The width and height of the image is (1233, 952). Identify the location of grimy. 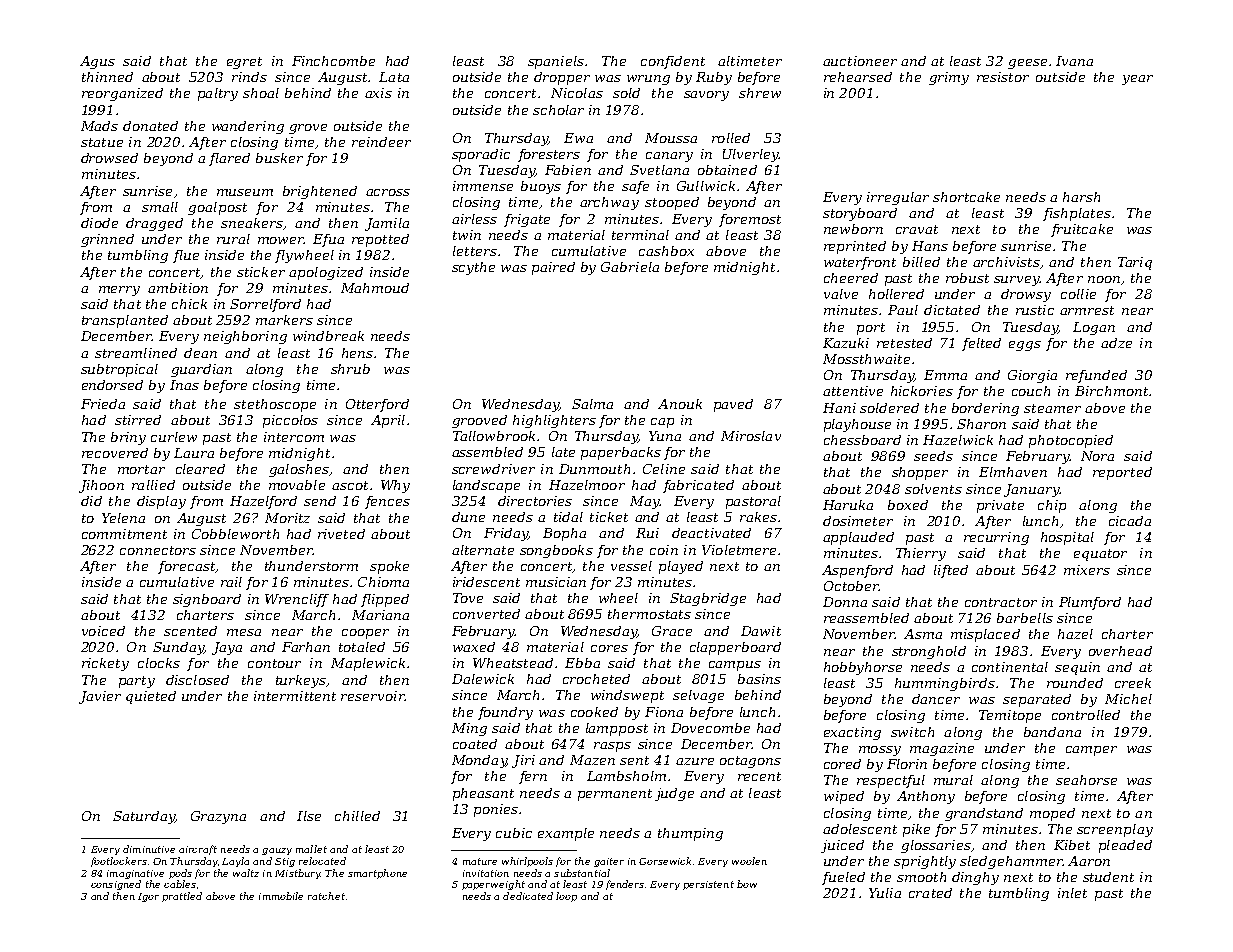
(949, 78).
